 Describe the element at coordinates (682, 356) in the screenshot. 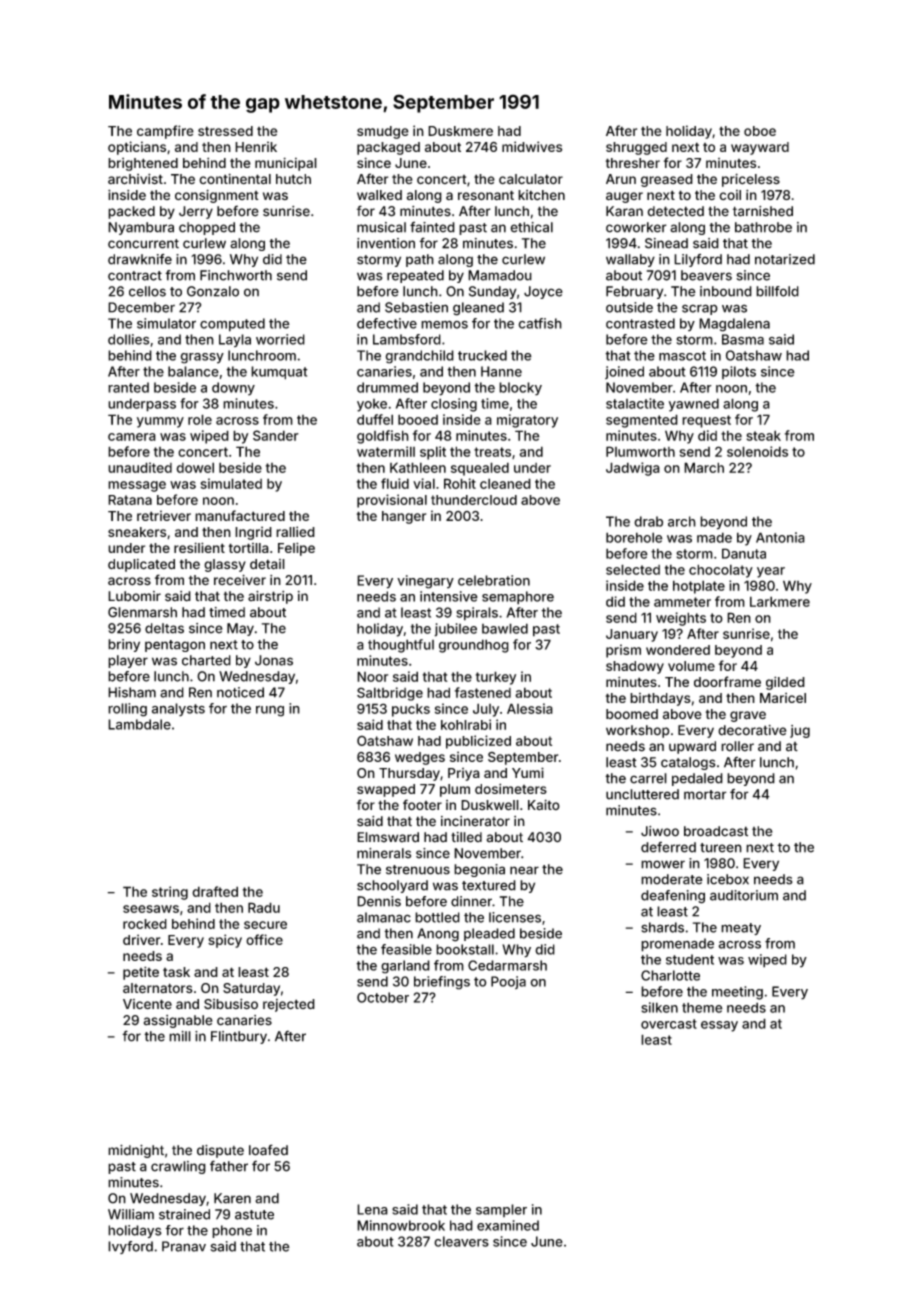

I see `mascot` at that location.
